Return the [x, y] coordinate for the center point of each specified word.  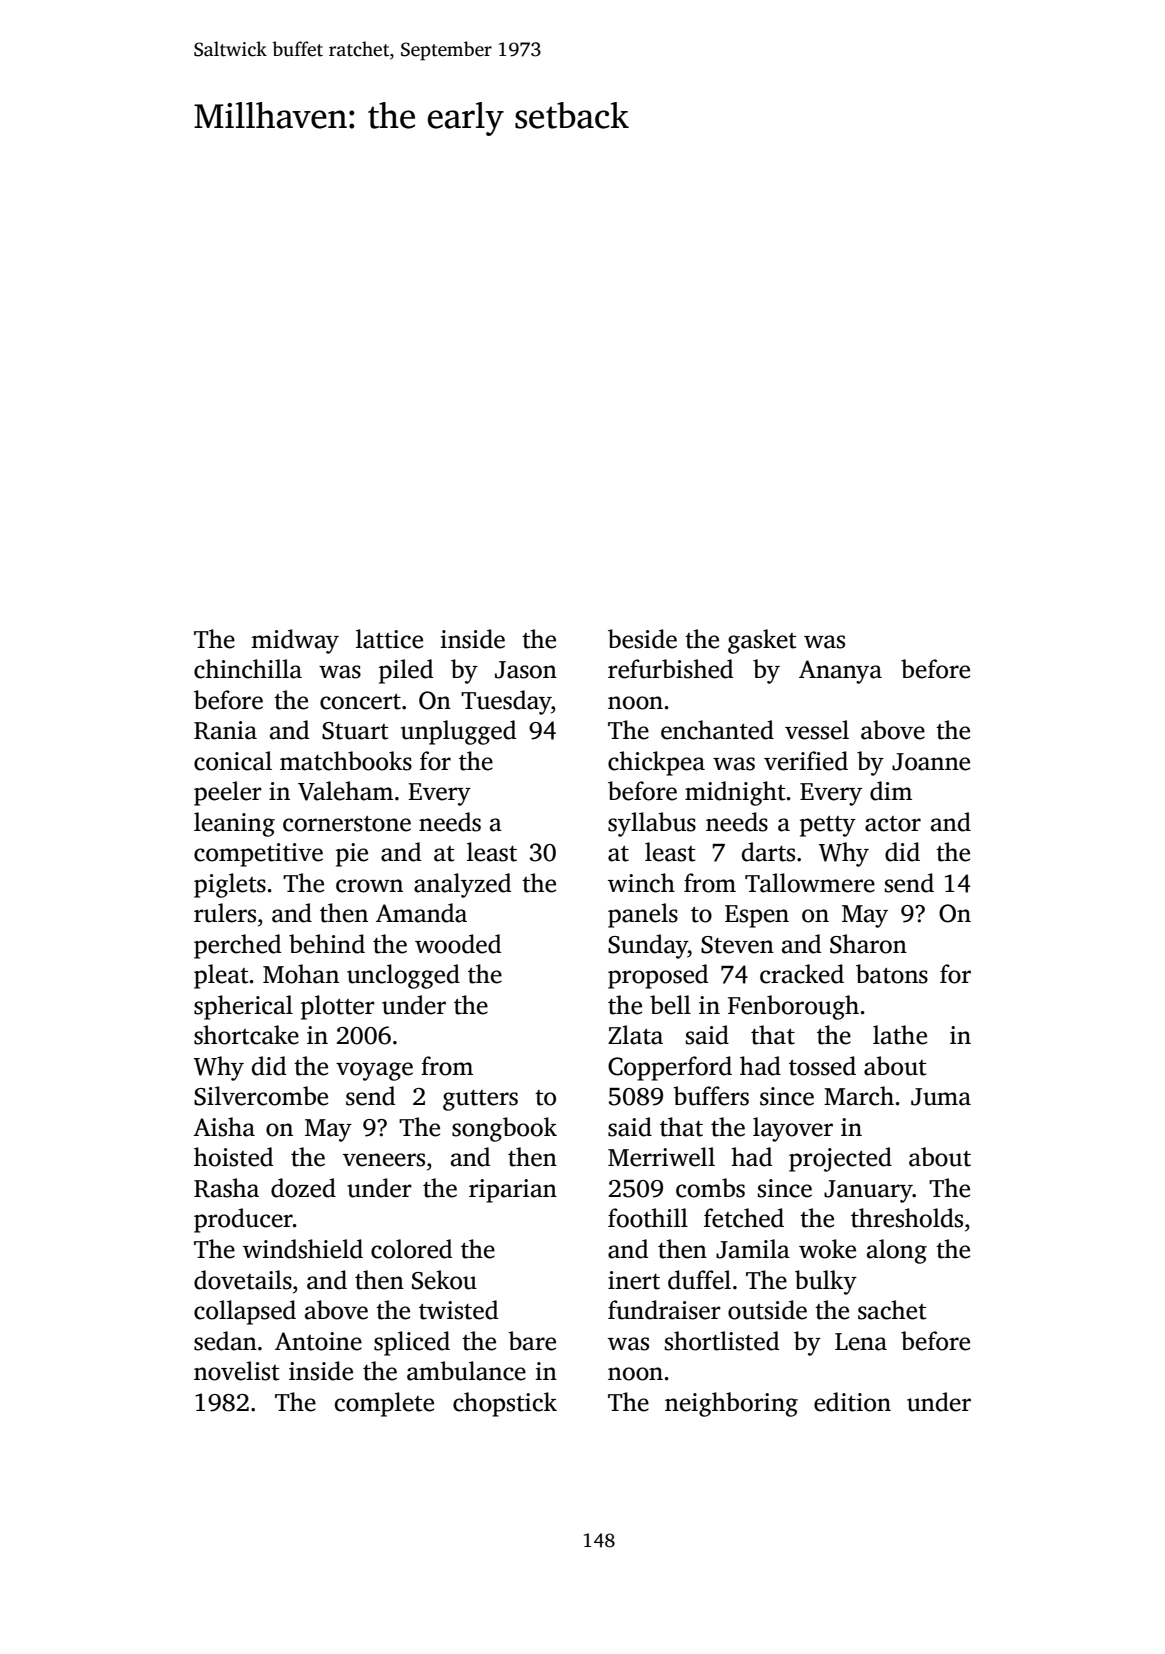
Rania [225, 730]
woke [827, 1249]
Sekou [444, 1280]
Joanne [931, 762]
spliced [412, 1343]
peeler [228, 793]
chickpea [656, 763]
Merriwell [661, 1157]
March [859, 1096]
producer [243, 1220]
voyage [374, 1071]
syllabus [652, 824]
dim [891, 791]
